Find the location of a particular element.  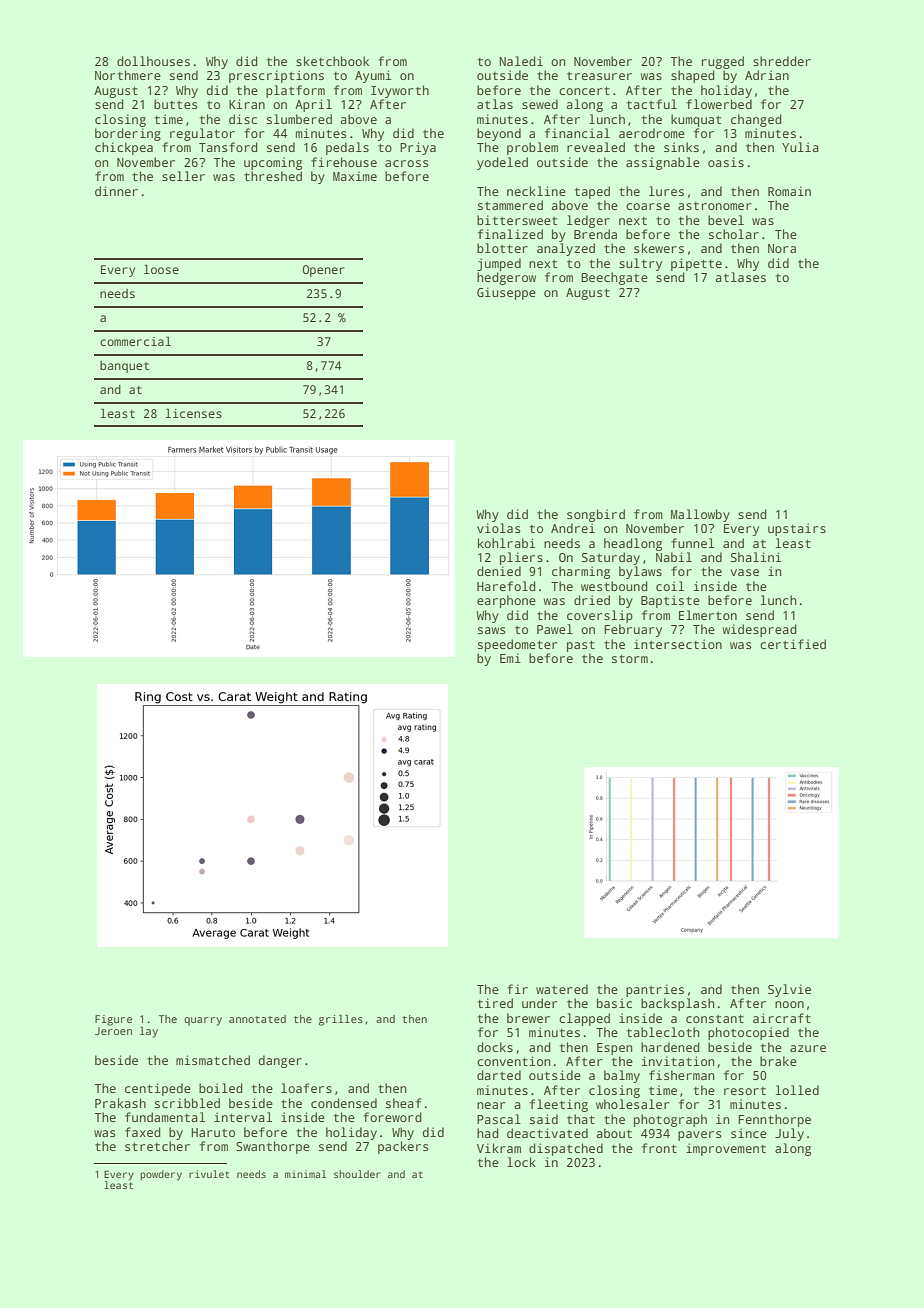

Emi is located at coordinates (510, 658).
